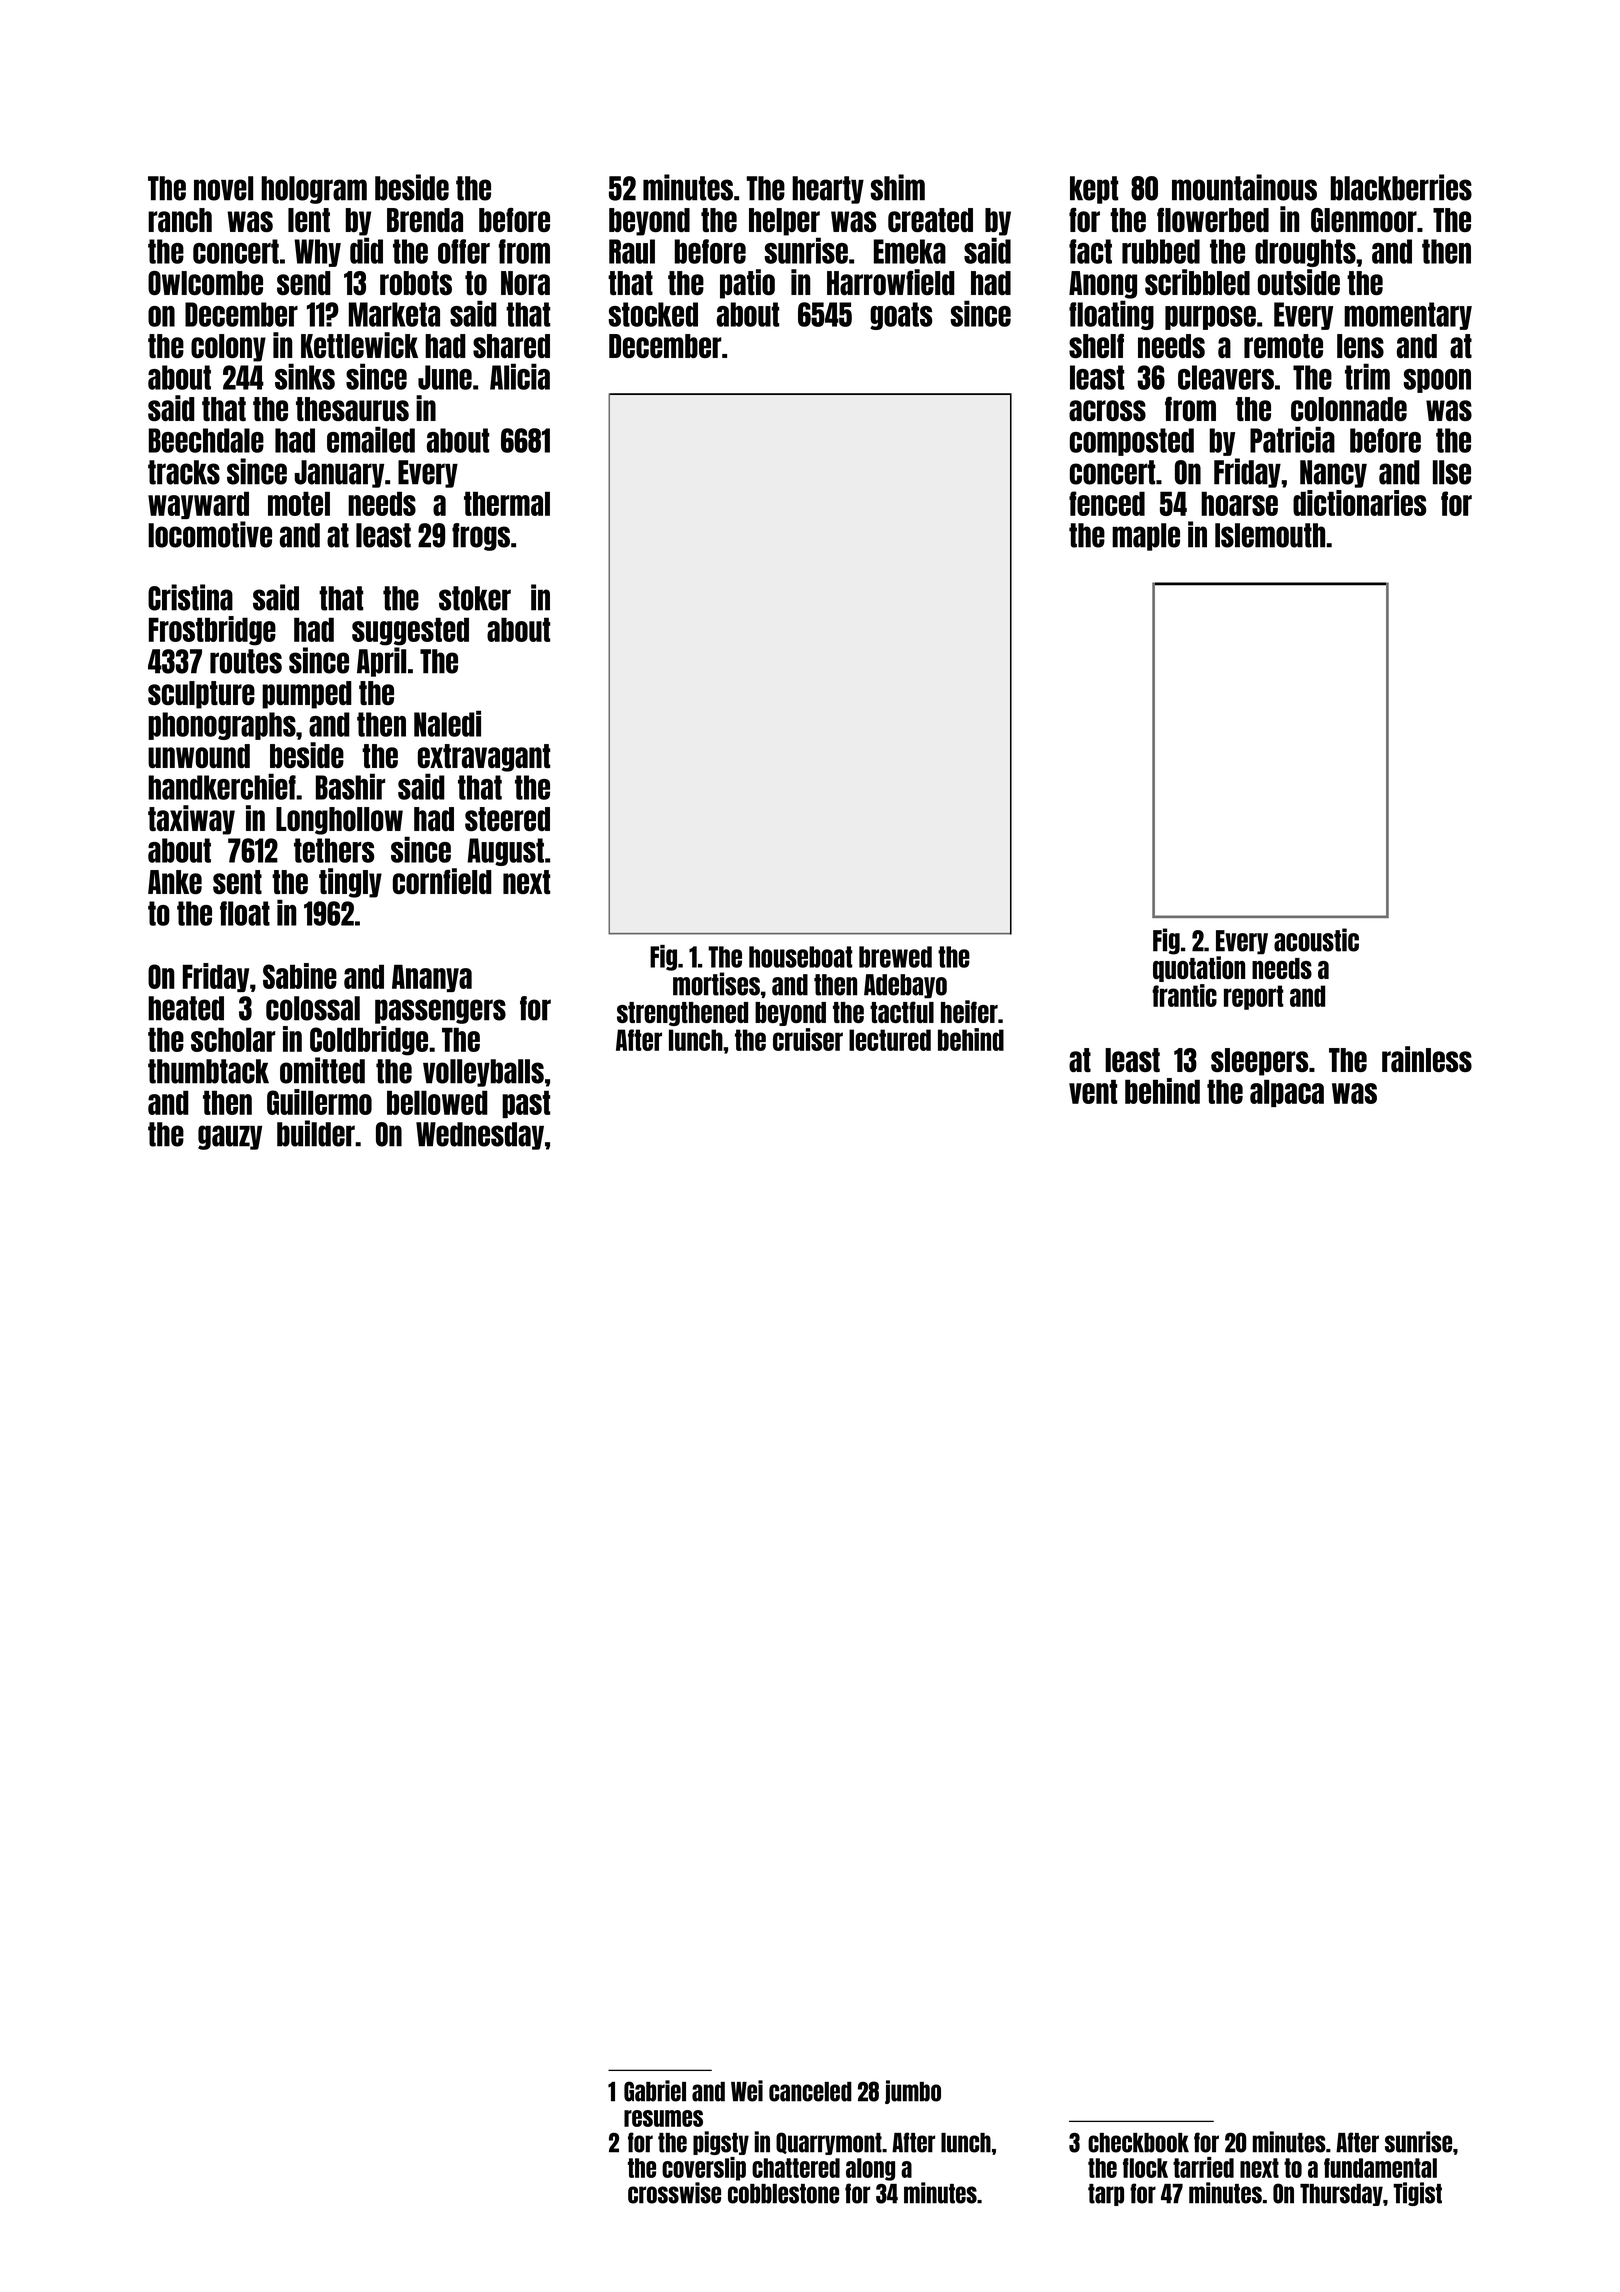  I want to click on lectured, so click(890, 1040).
